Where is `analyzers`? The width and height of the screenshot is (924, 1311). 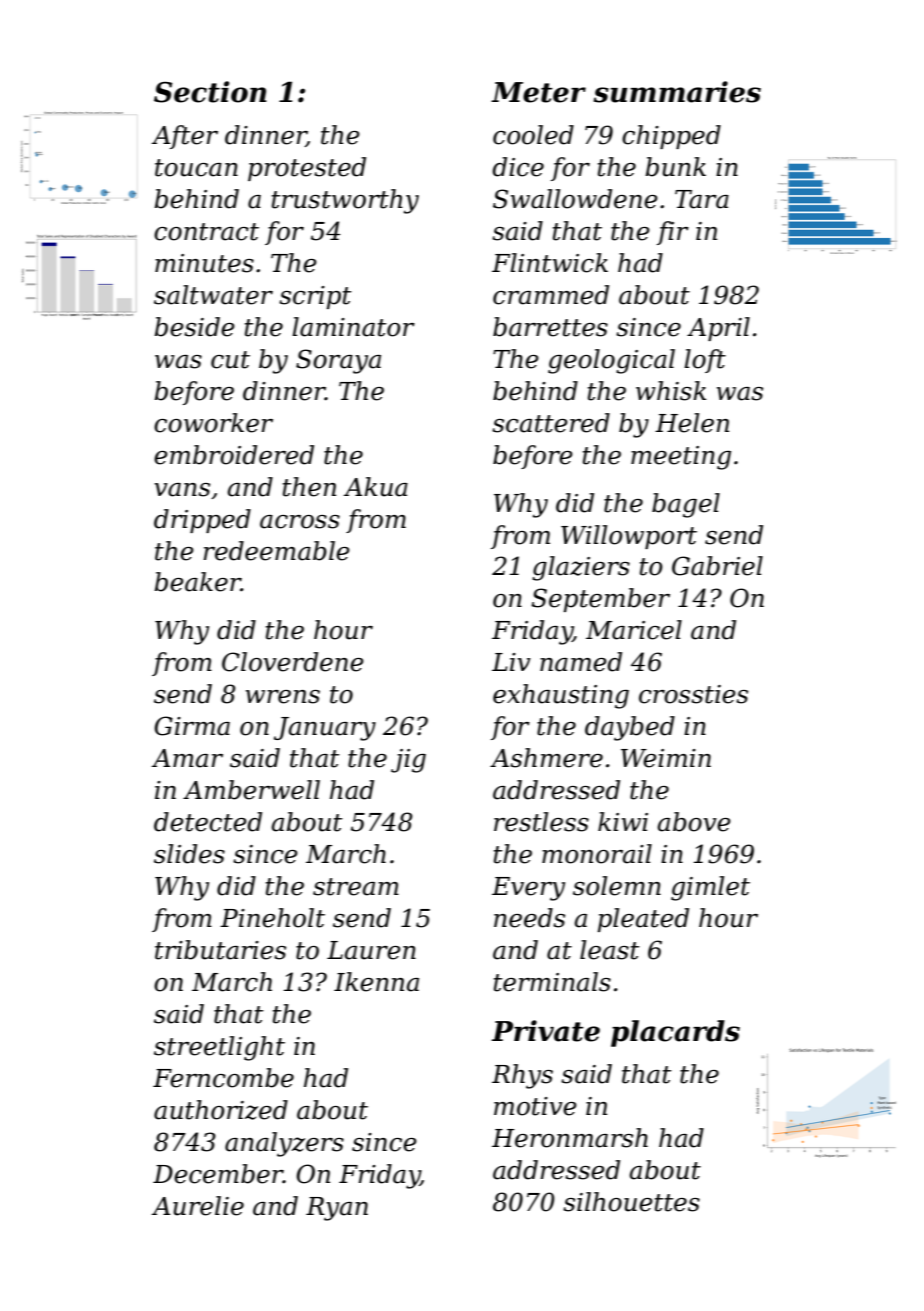 analyzers is located at coordinates (284, 1144).
